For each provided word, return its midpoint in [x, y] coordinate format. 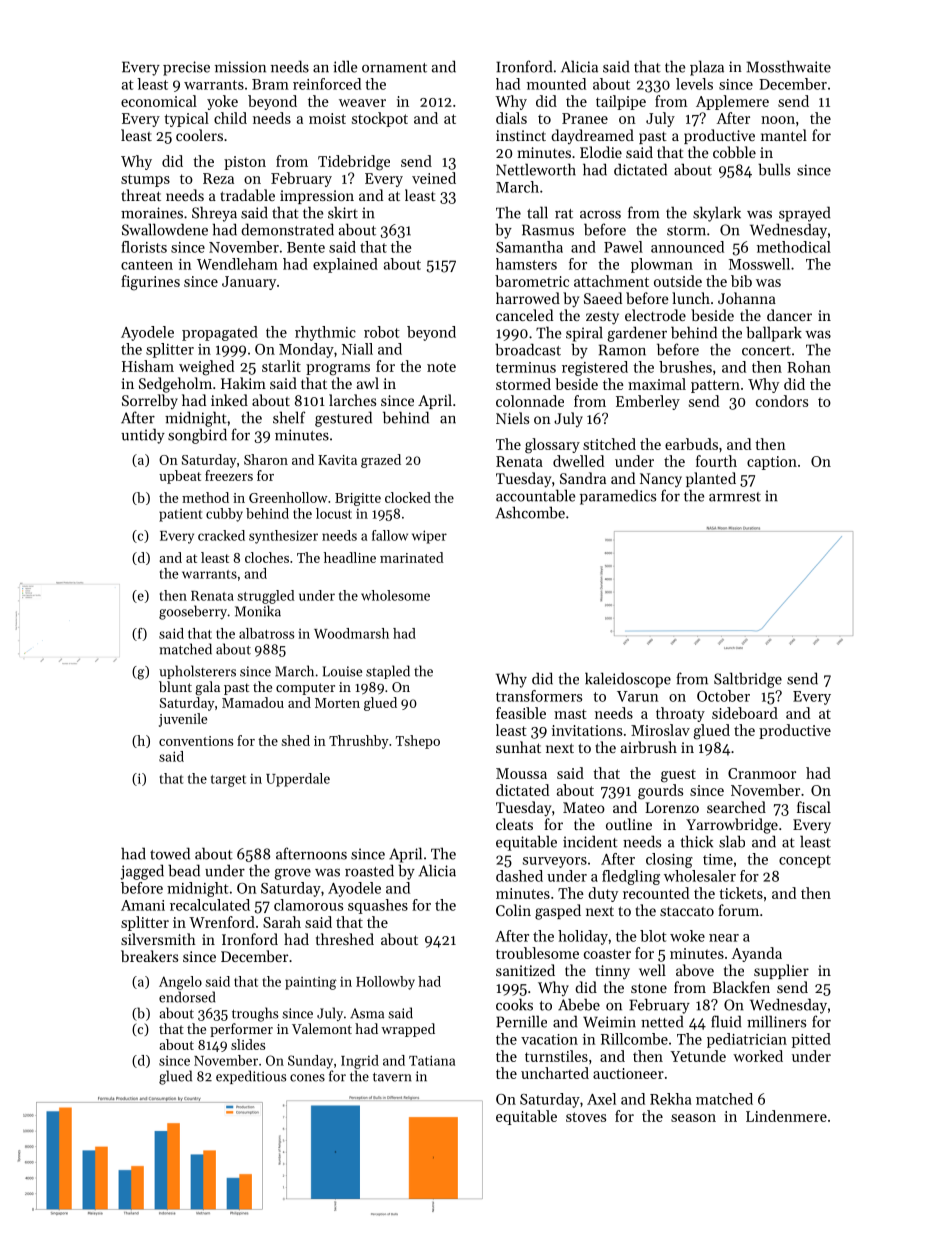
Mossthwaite [789, 66]
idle [345, 66]
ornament [394, 68]
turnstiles [556, 1056]
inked [229, 400]
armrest [735, 497]
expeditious [251, 1077]
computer [305, 689]
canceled [524, 315]
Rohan [809, 367]
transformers [539, 696]
